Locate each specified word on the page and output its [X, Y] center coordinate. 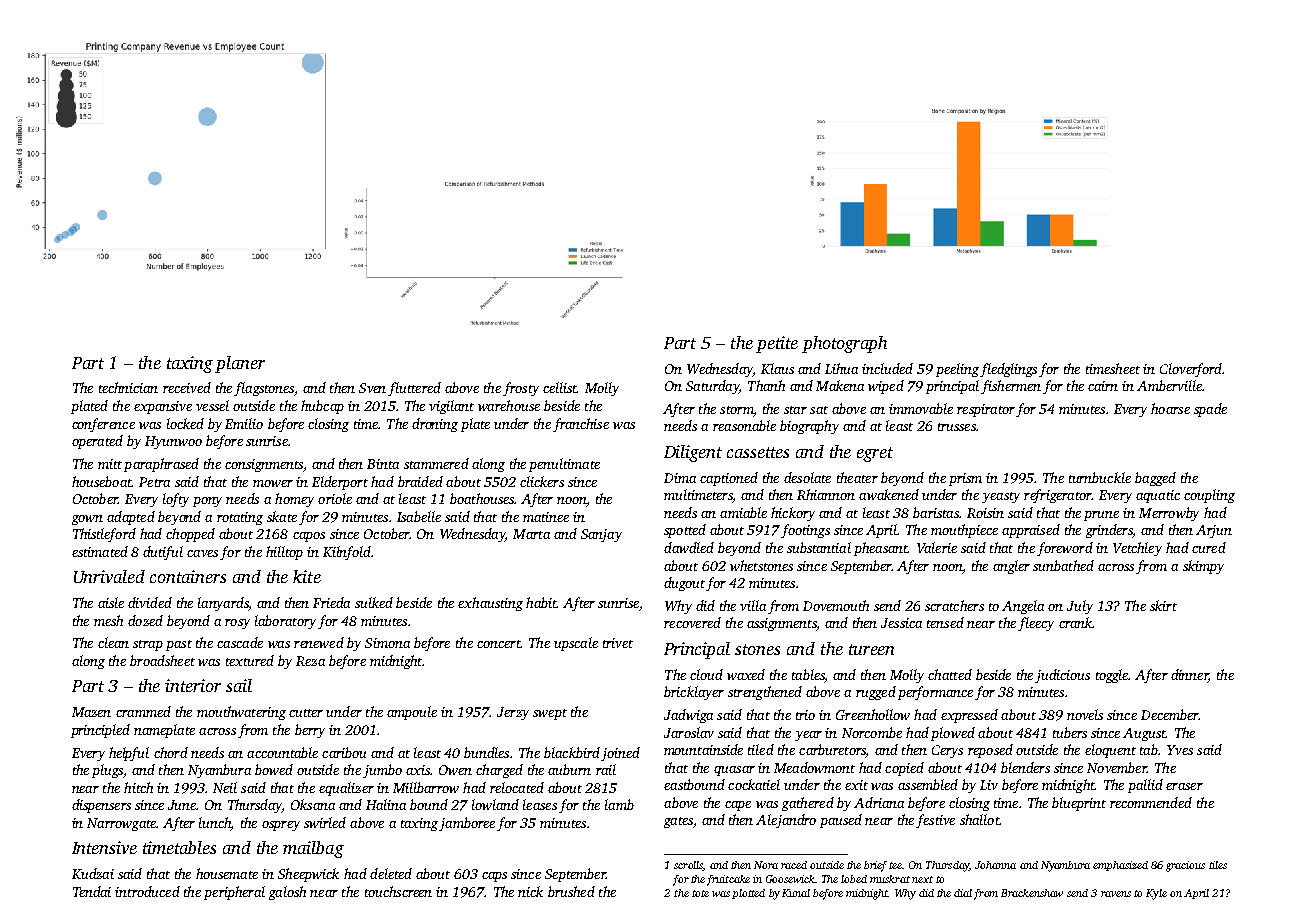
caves [202, 553]
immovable [921, 408]
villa [753, 605]
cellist [560, 387]
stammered [436, 463]
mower [273, 483]
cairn [1103, 386]
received [187, 387]
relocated [517, 787]
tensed [945, 622]
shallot [979, 819]
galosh [287, 893]
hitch [138, 787]
